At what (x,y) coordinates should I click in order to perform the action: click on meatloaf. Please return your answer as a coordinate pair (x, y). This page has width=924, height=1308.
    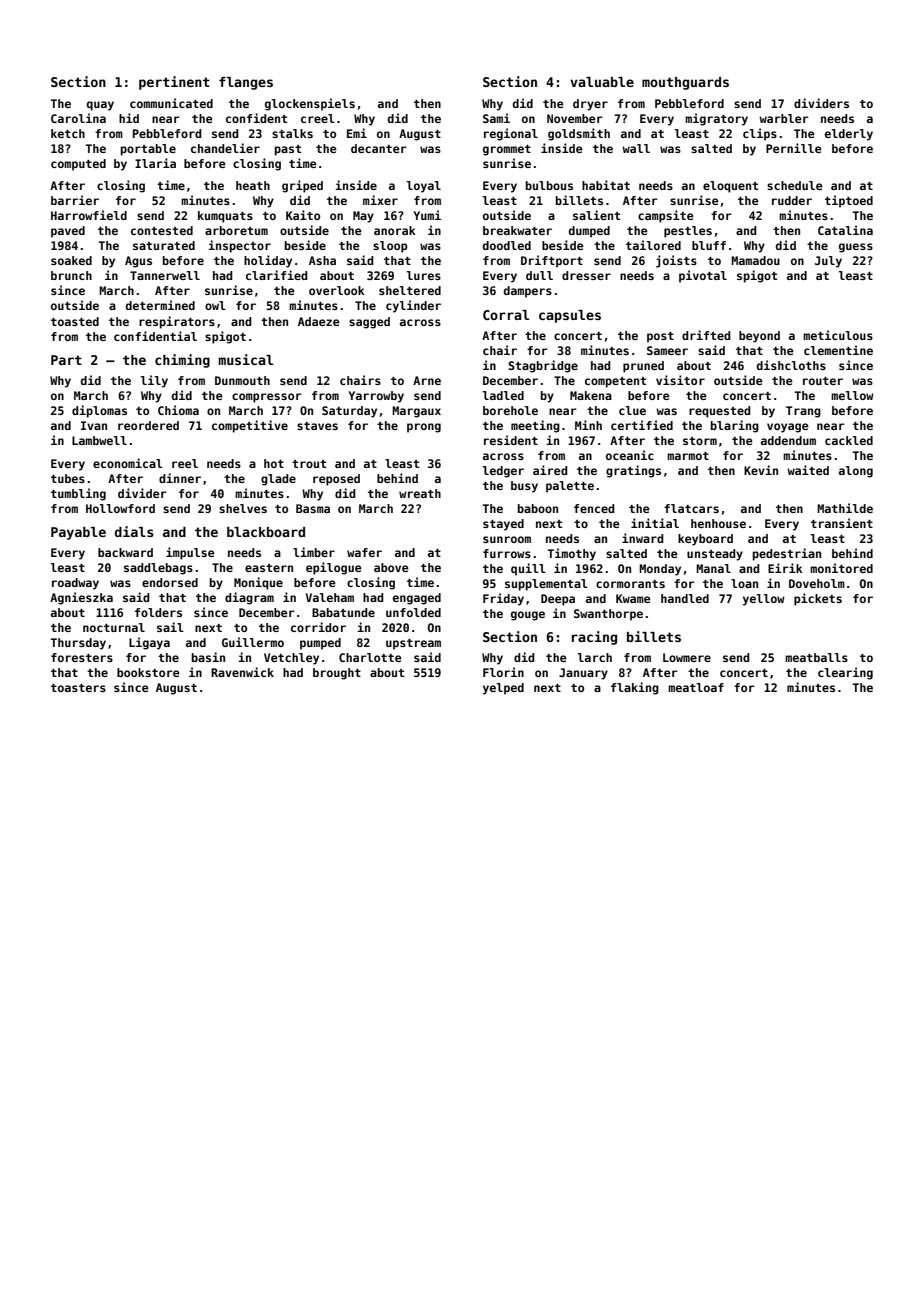
    Looking at the image, I should click on (696, 687).
